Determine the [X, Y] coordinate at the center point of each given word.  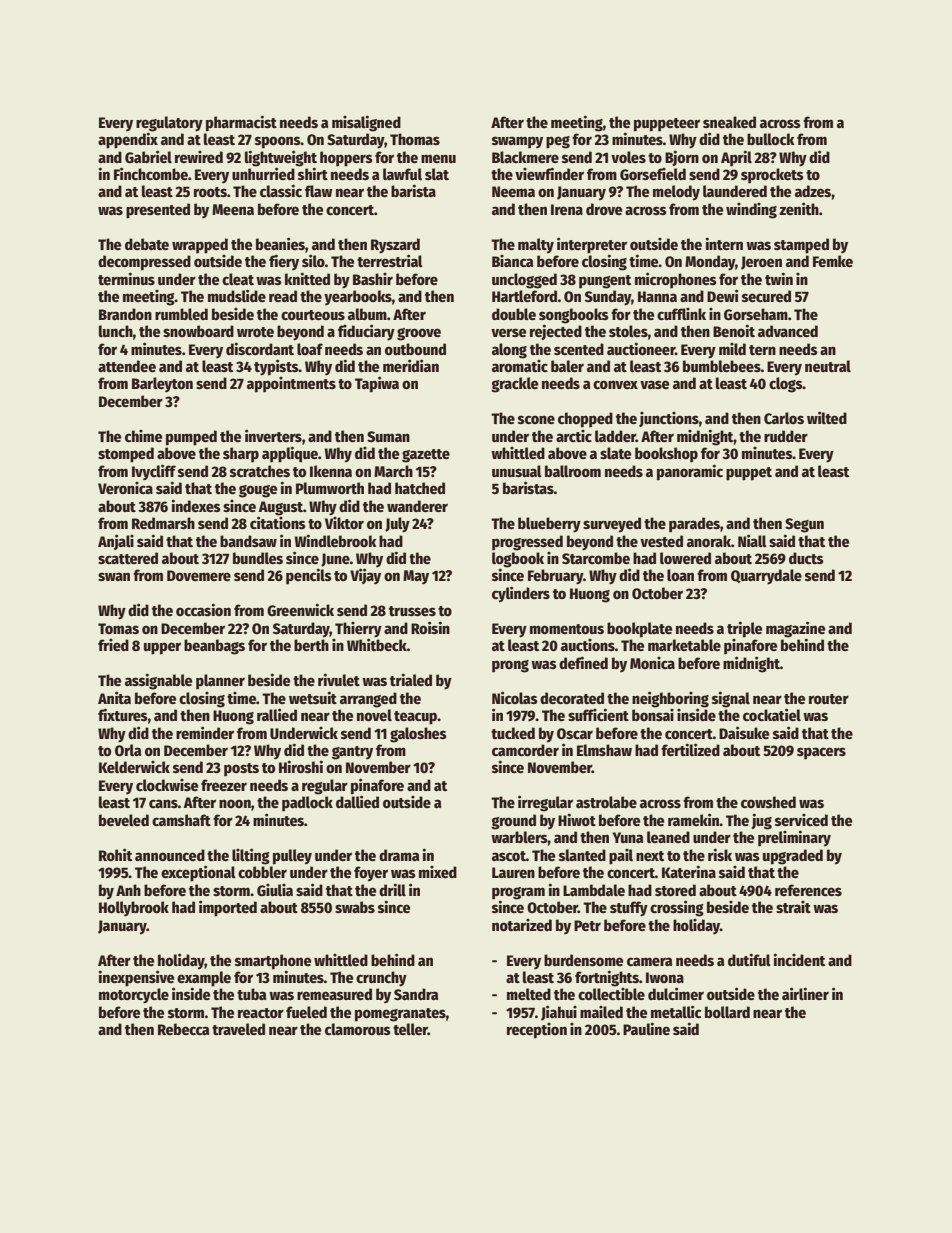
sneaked [729, 122]
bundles [258, 558]
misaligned [366, 123]
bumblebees [722, 366]
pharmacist [241, 123]
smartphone [273, 962]
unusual [517, 471]
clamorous [358, 1029]
